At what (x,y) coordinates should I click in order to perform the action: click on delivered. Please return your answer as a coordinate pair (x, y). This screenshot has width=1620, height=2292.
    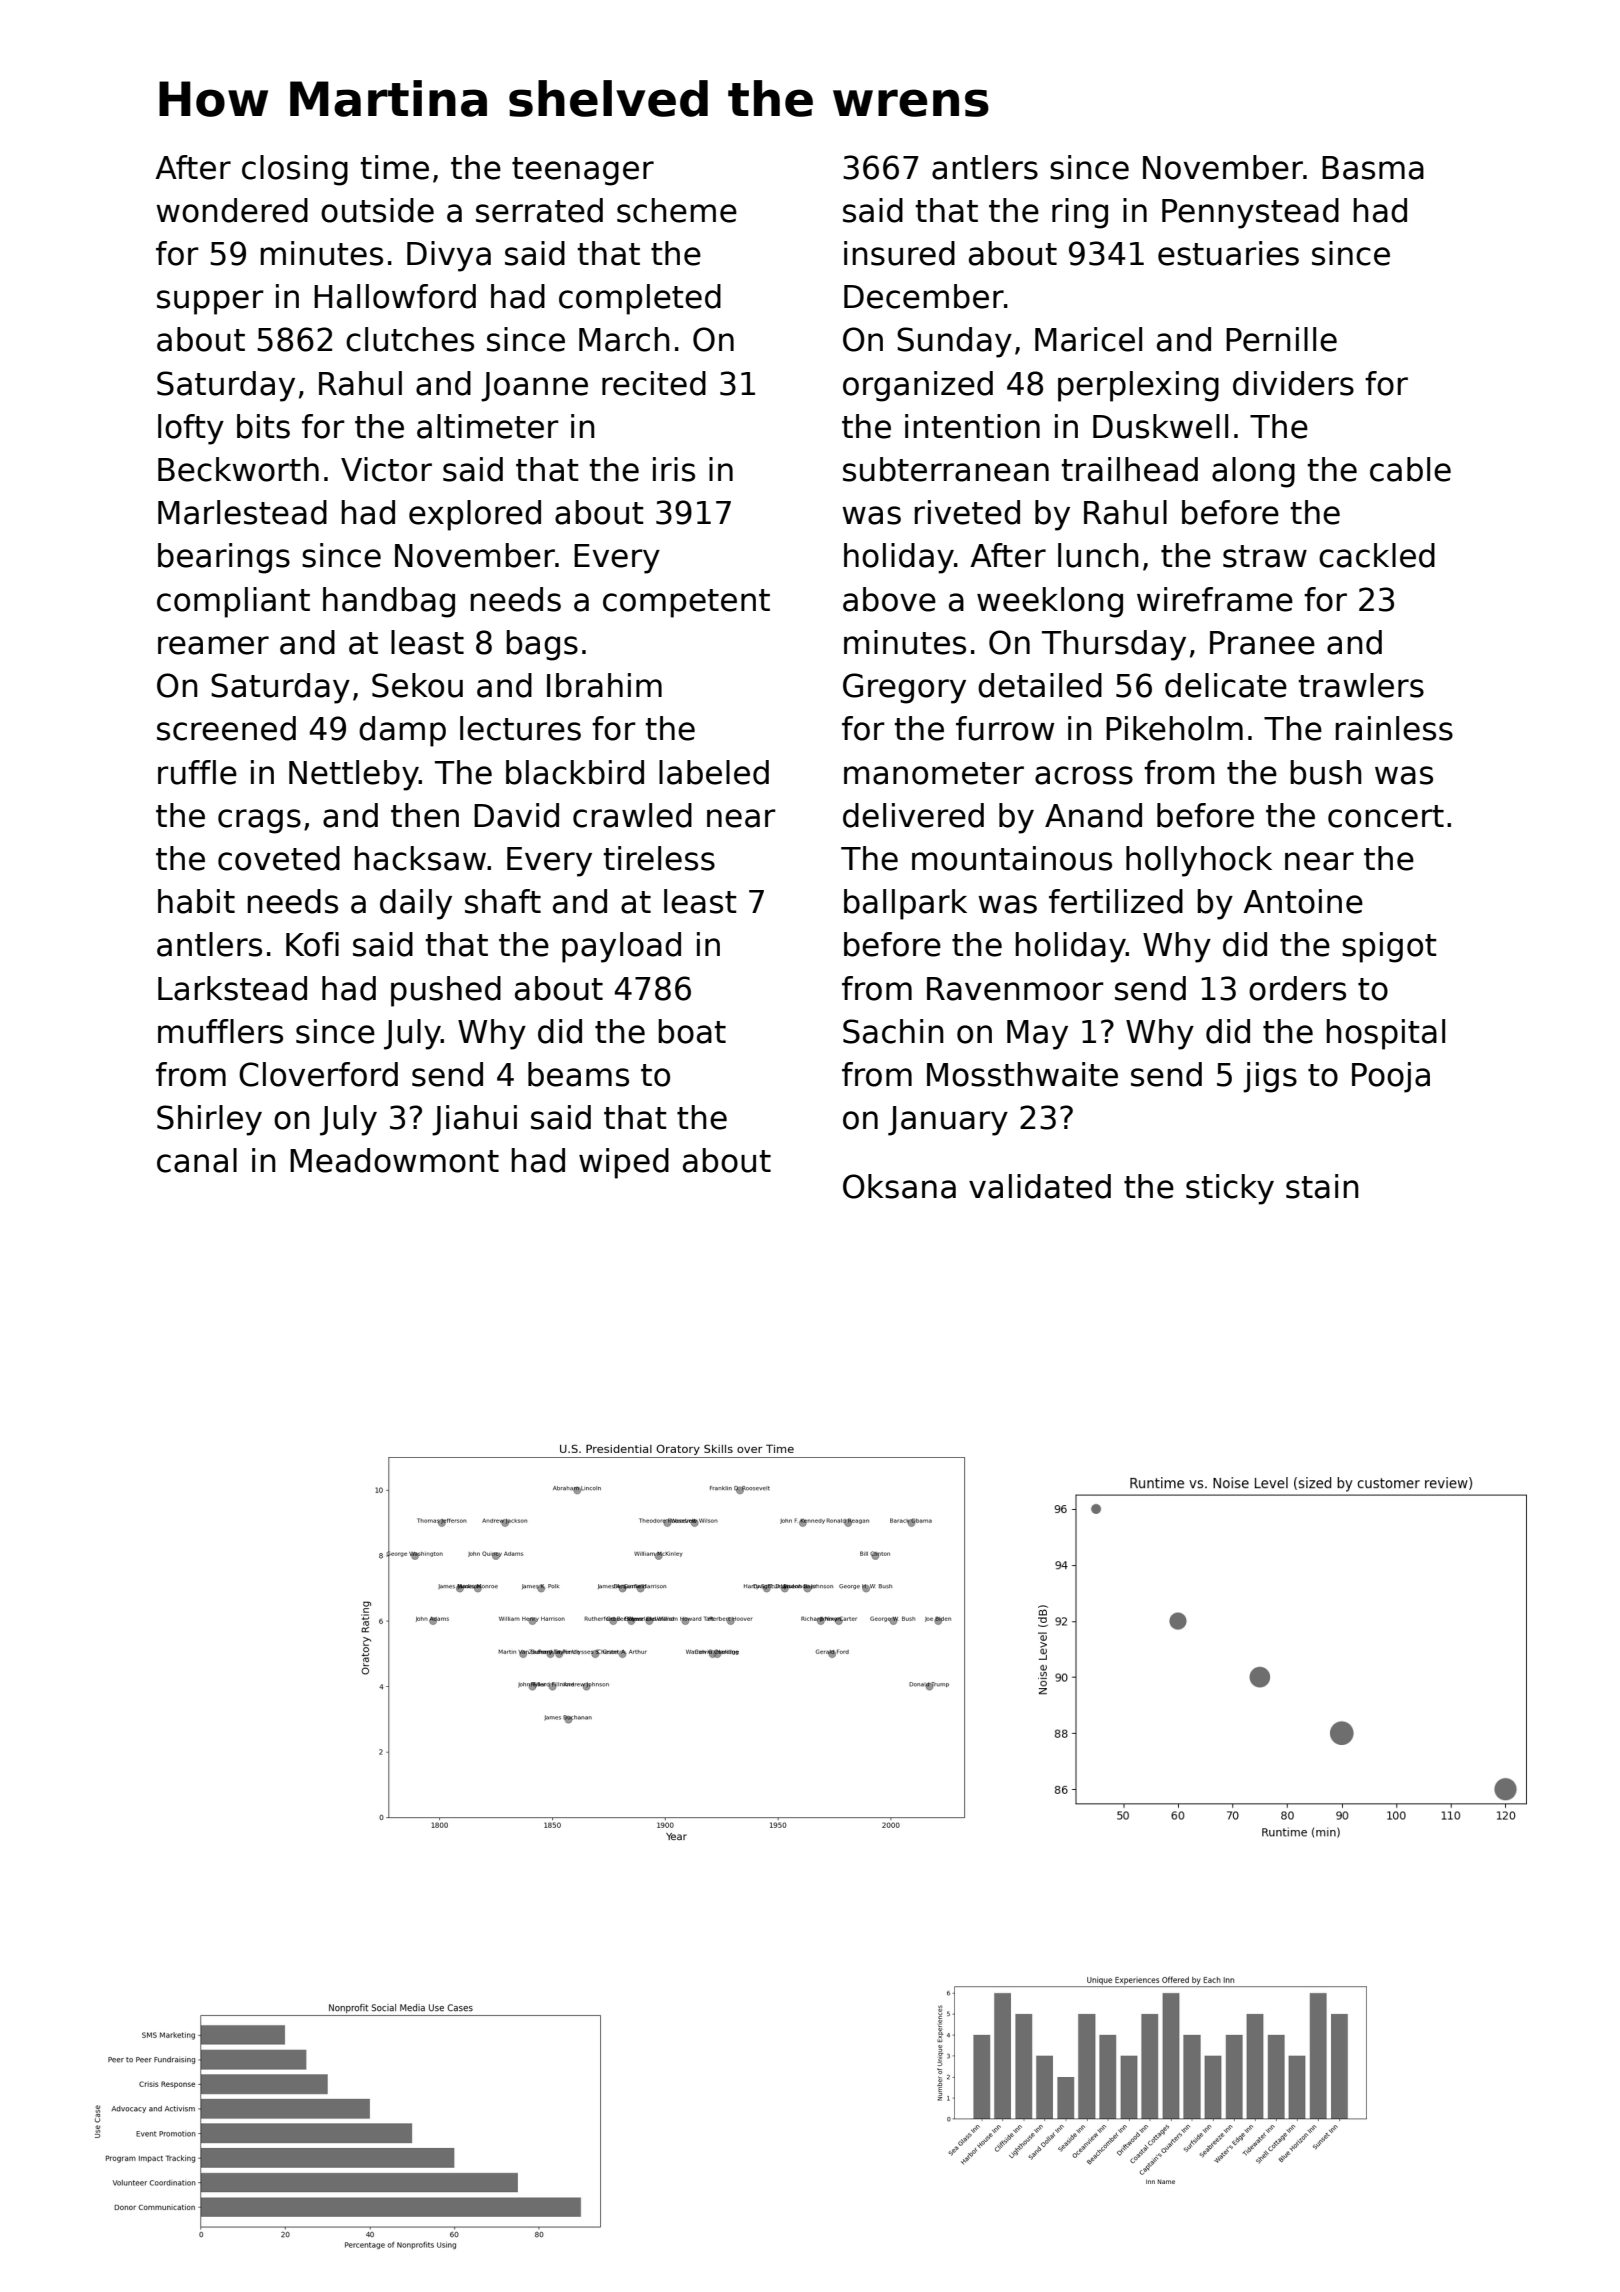
    Looking at the image, I should click on (913, 815).
